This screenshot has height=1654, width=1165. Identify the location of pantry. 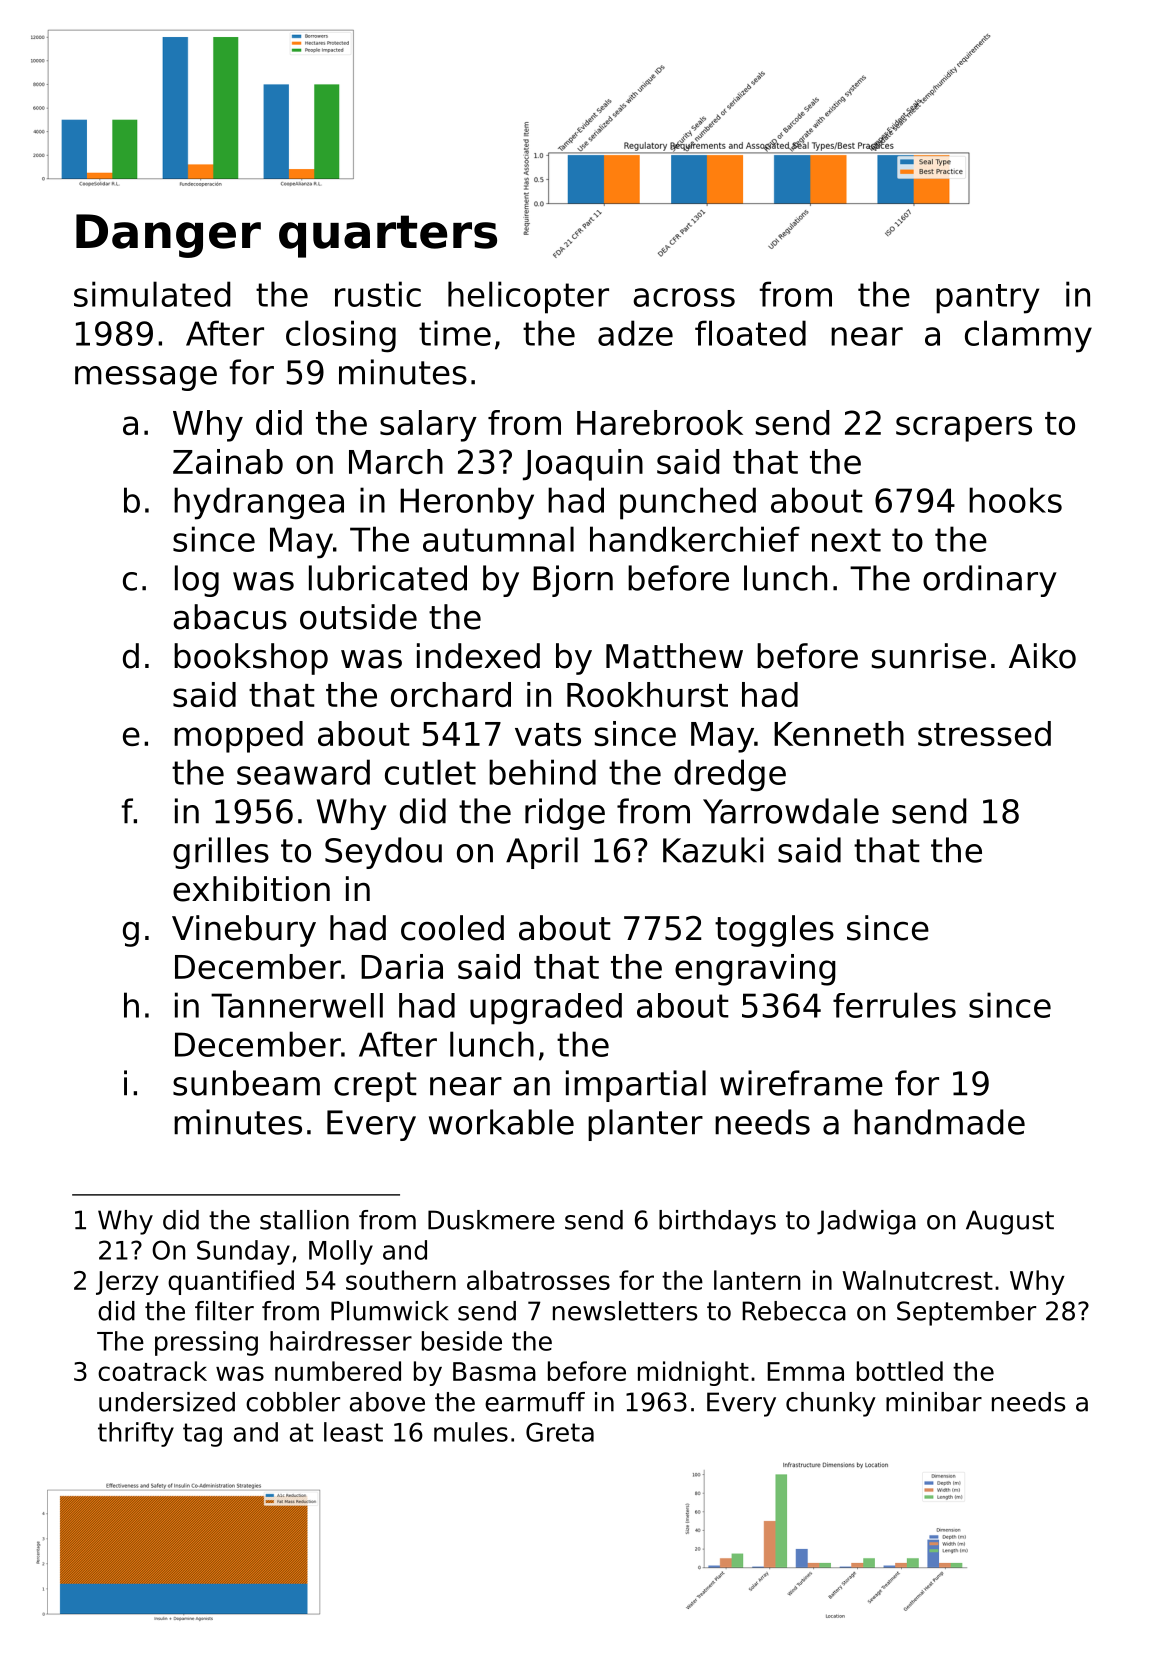
(987, 299).
